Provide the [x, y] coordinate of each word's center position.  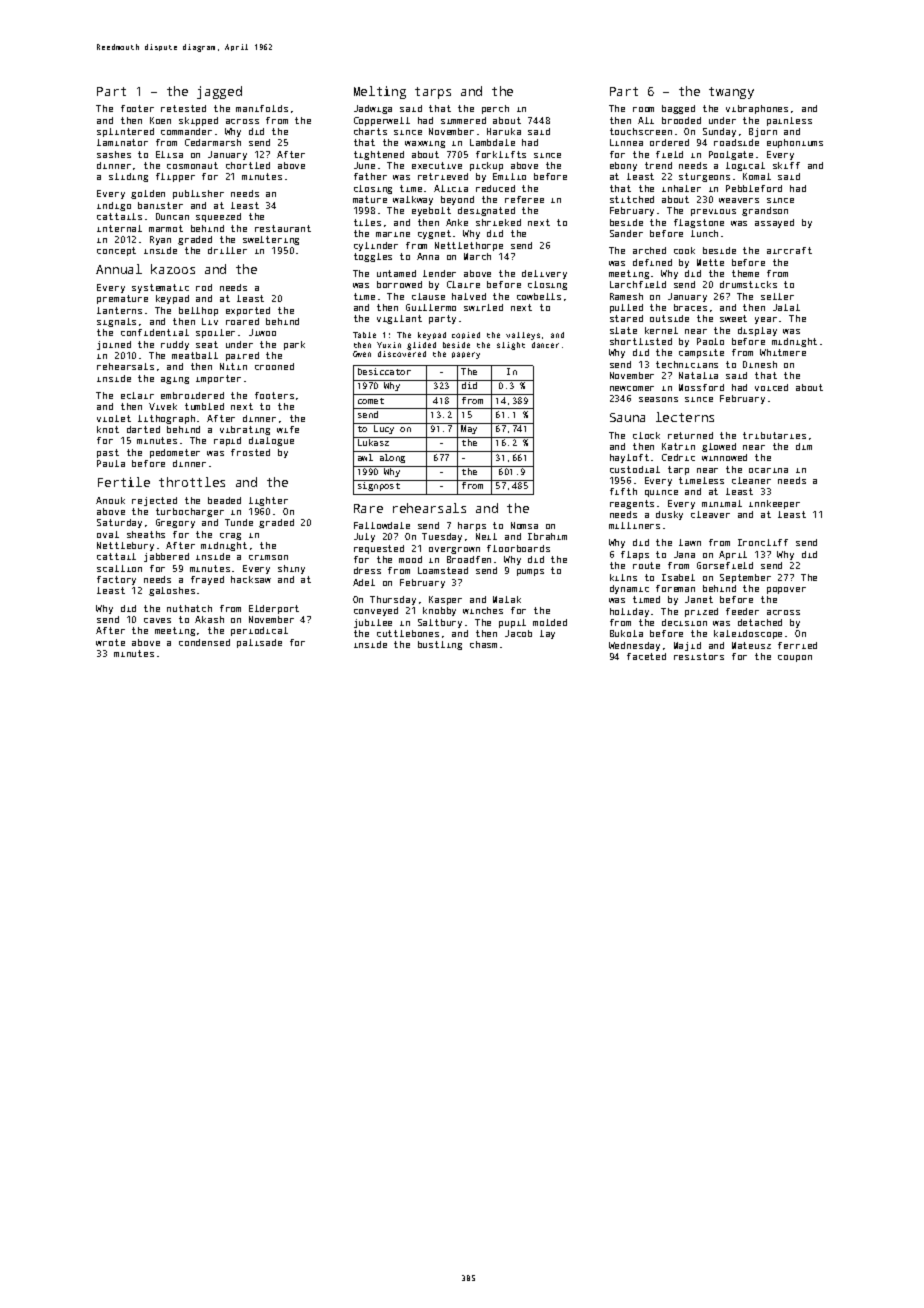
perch [495, 109]
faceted [646, 656]
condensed [204, 642]
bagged [678, 109]
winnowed [724, 457]
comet [371, 401]
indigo [114, 206]
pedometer [175, 453]
